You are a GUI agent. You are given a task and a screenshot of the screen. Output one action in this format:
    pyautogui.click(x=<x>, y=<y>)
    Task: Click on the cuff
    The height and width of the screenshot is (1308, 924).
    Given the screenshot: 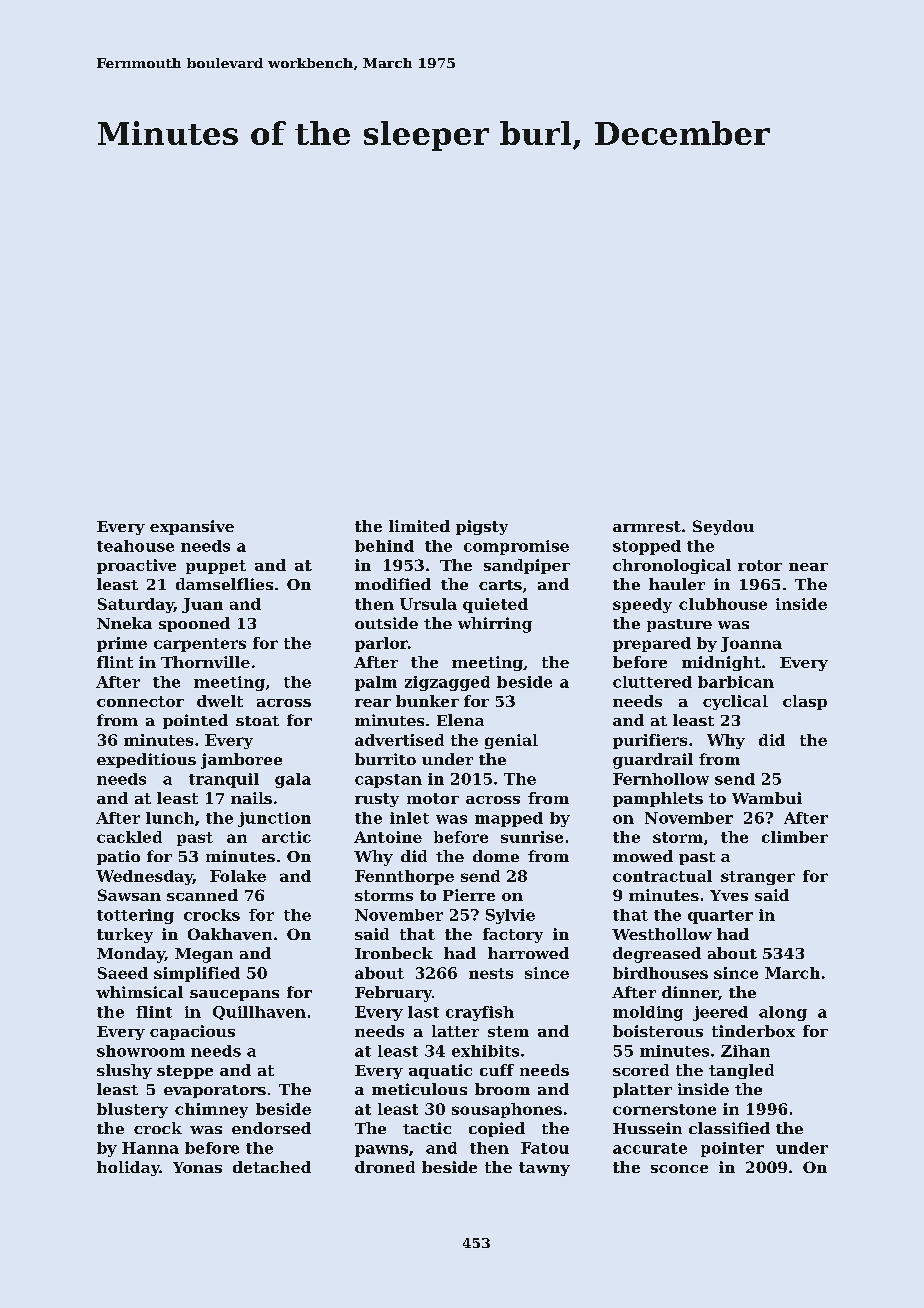 What is the action you would take?
    pyautogui.click(x=497, y=1070)
